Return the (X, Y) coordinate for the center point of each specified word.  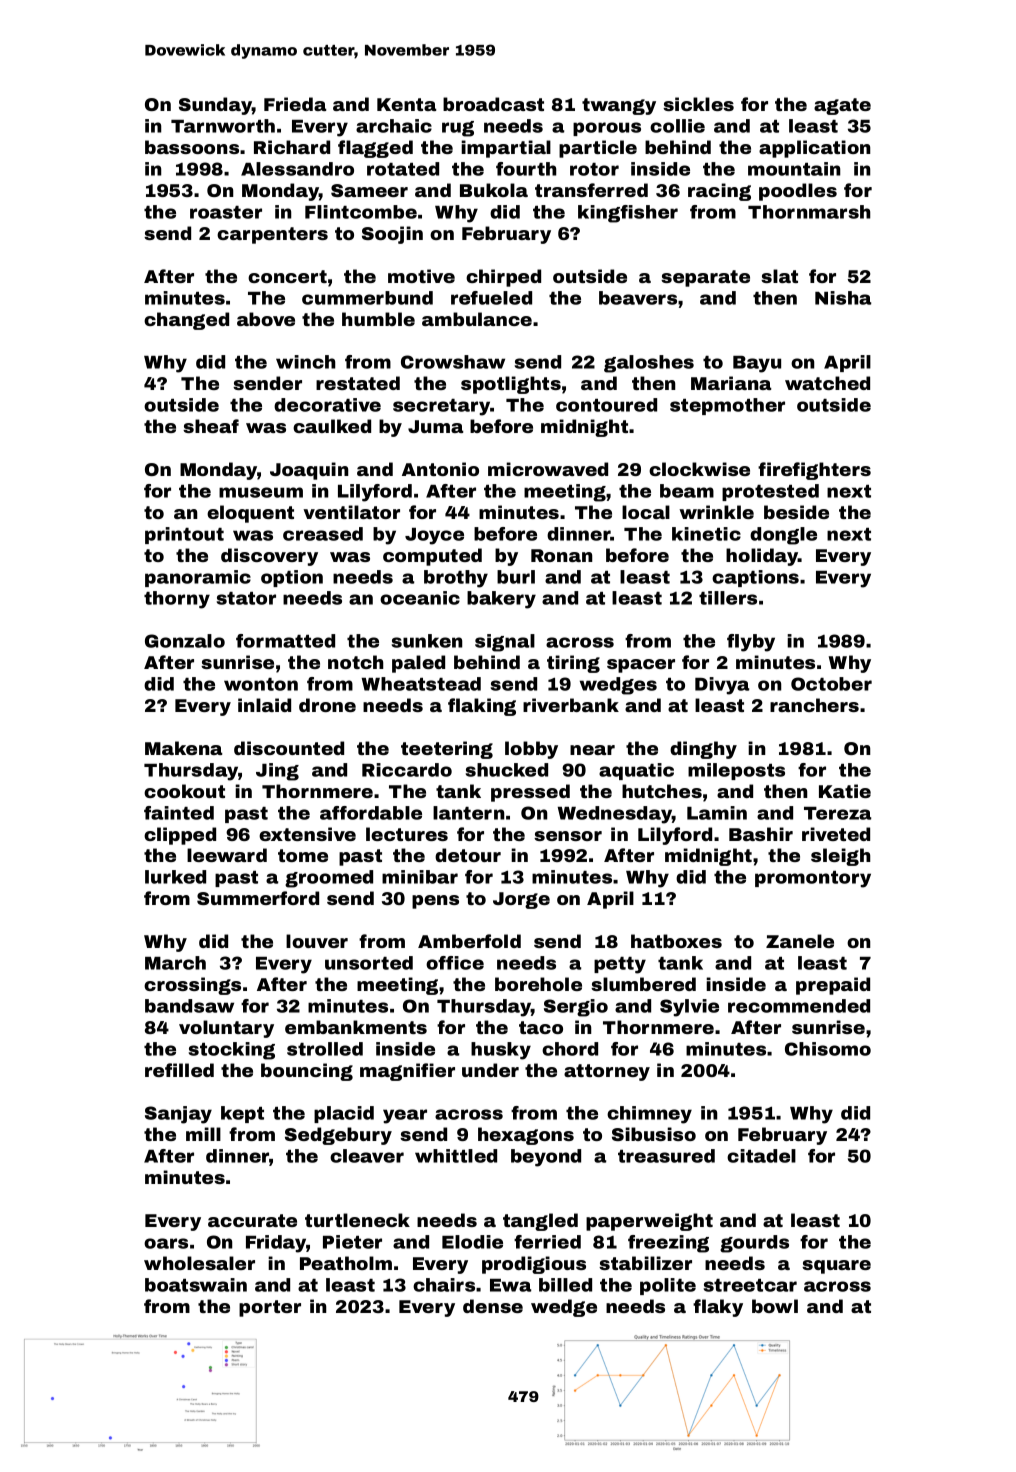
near (592, 750)
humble (378, 319)
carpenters (272, 235)
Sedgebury (338, 1136)
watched (827, 383)
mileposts (736, 771)
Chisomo (828, 1049)
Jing (277, 772)
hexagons (526, 1136)
